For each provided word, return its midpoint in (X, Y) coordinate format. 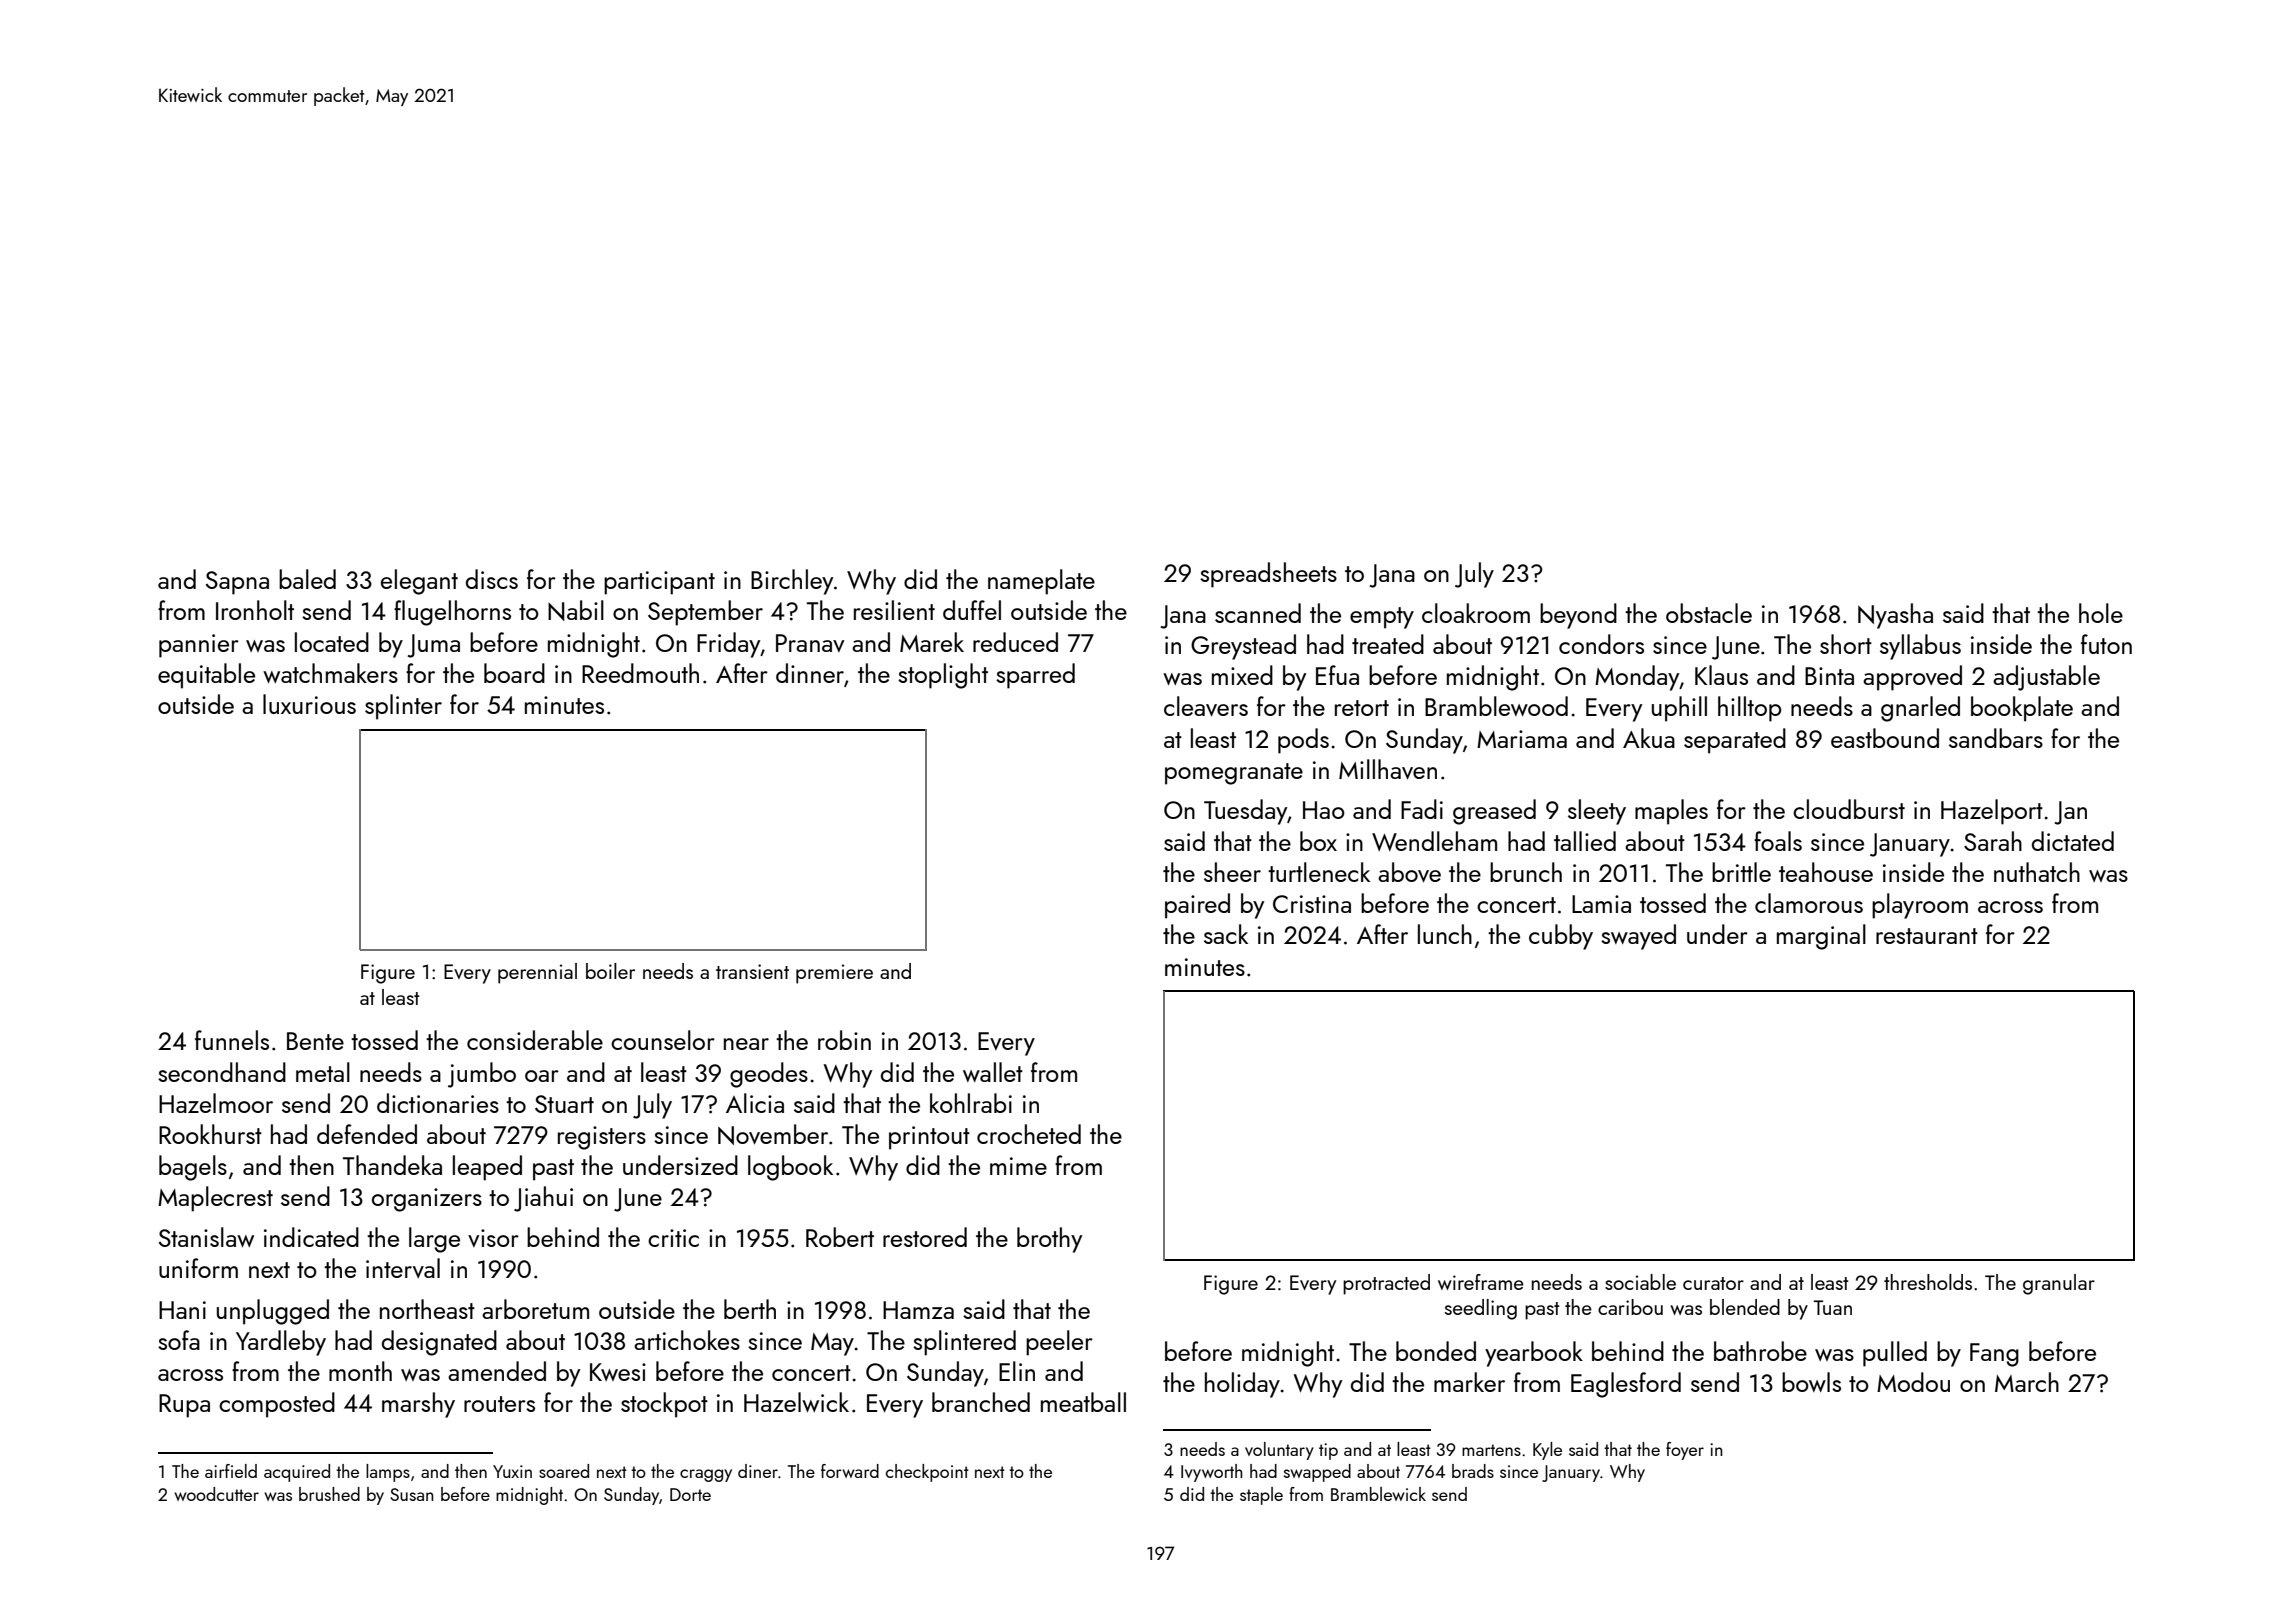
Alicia (755, 1103)
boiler (610, 971)
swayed (1638, 937)
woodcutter (216, 1494)
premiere (834, 974)
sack (1226, 934)
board (514, 673)
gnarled (1920, 709)
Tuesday (1246, 812)
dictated (2073, 841)
